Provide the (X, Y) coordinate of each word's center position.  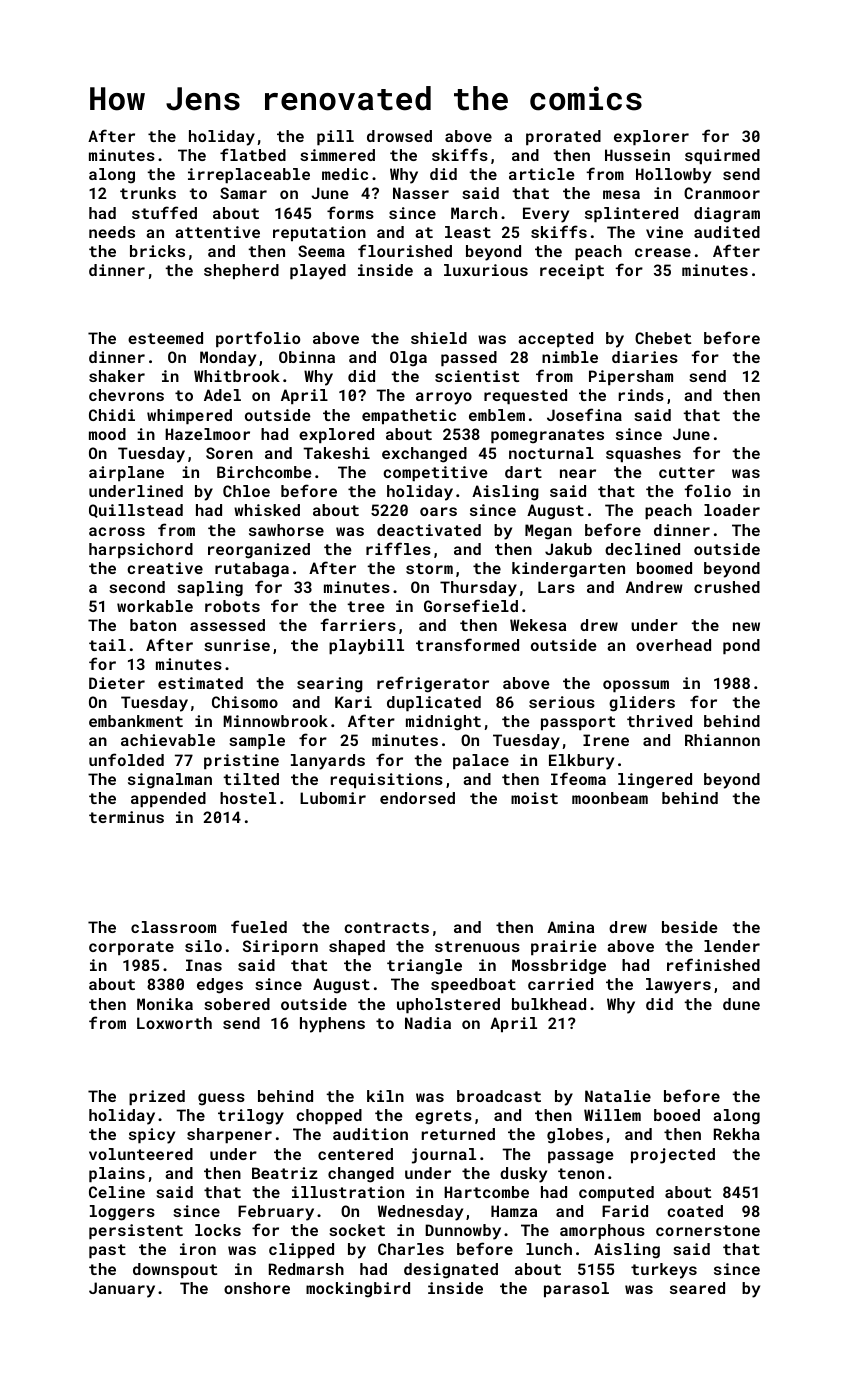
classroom (173, 927)
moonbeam (610, 798)
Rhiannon (722, 740)
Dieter (117, 683)
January (122, 1290)
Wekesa (538, 625)
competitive (435, 473)
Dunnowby (463, 1232)
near (578, 473)
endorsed (417, 798)
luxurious (486, 270)
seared (697, 1288)
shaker (117, 376)
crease (663, 252)
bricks (157, 251)
